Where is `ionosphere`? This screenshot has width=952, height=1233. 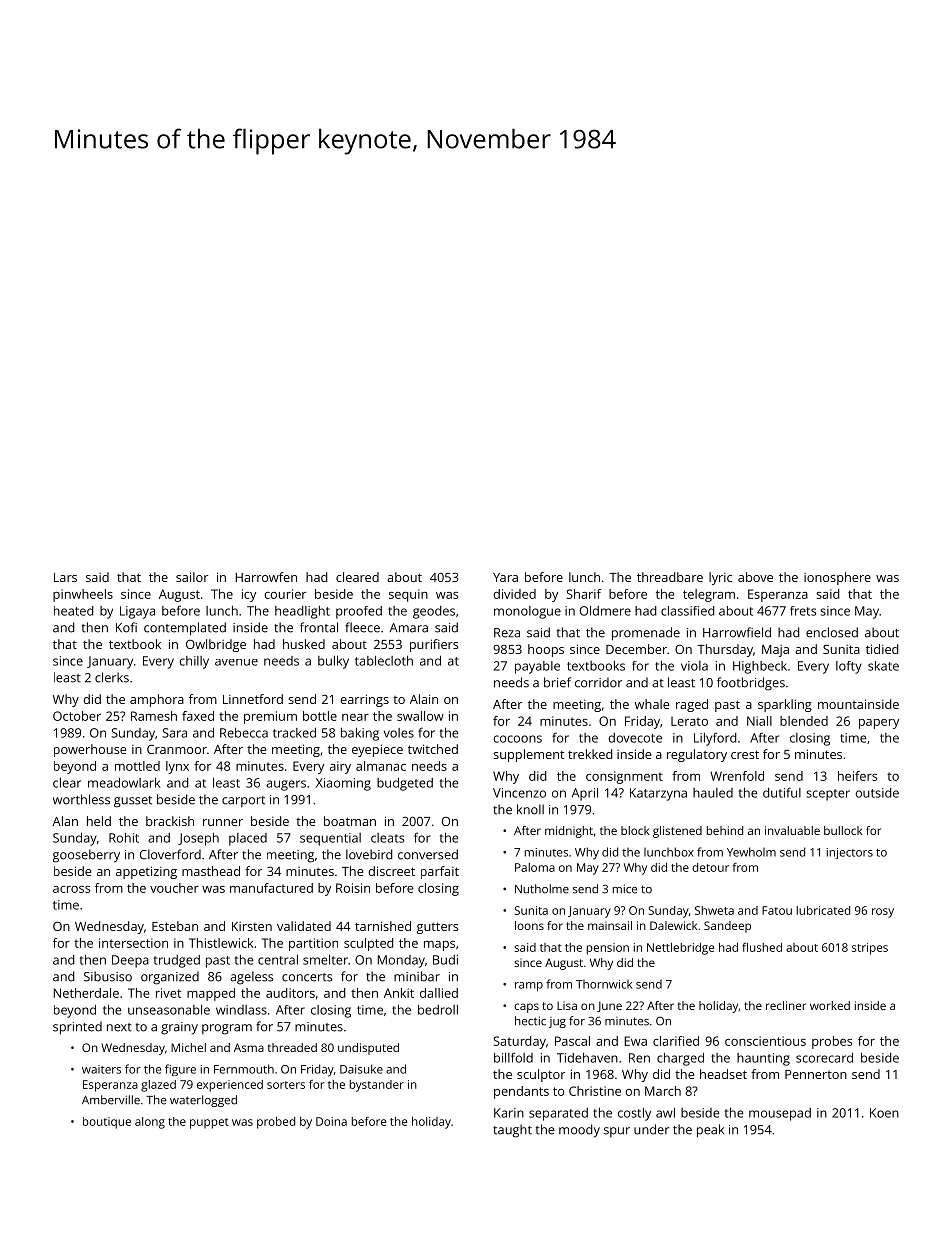 ionosphere is located at coordinates (837, 578).
